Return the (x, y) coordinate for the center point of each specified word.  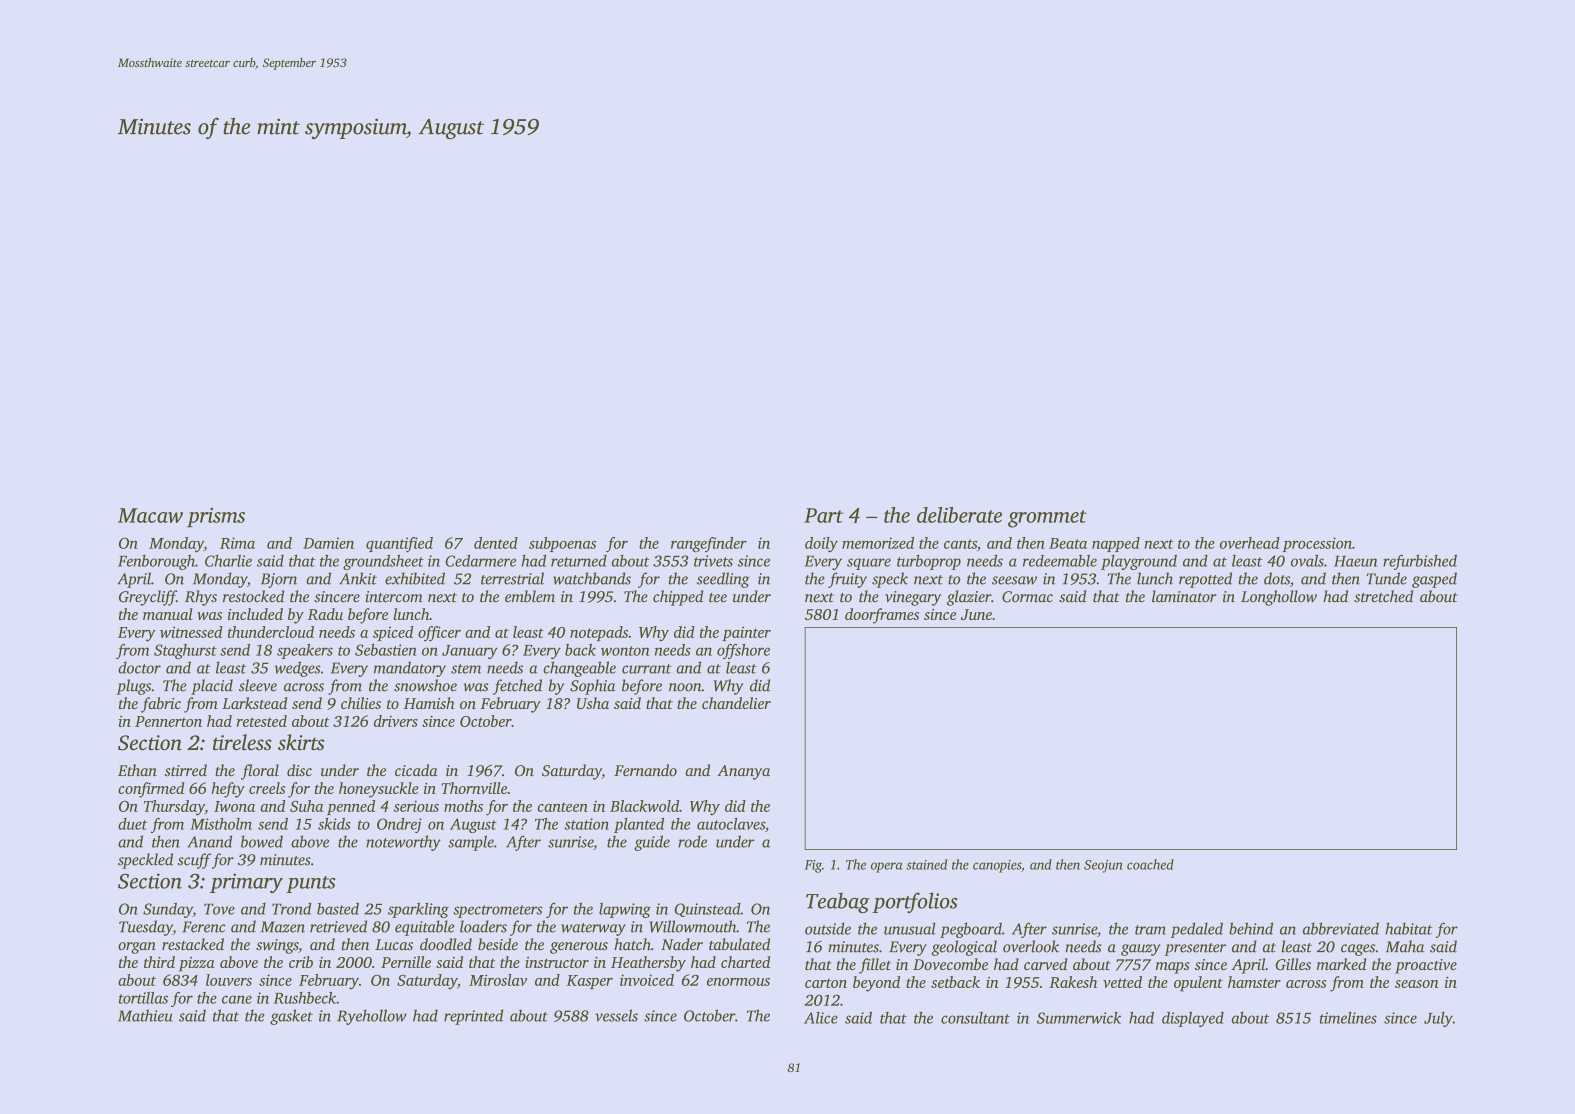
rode (692, 841)
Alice (821, 1018)
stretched (1383, 596)
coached (1150, 864)
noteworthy (403, 843)
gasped (1434, 580)
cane (237, 999)
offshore (743, 651)
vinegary (913, 598)
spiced (393, 633)
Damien (328, 543)
